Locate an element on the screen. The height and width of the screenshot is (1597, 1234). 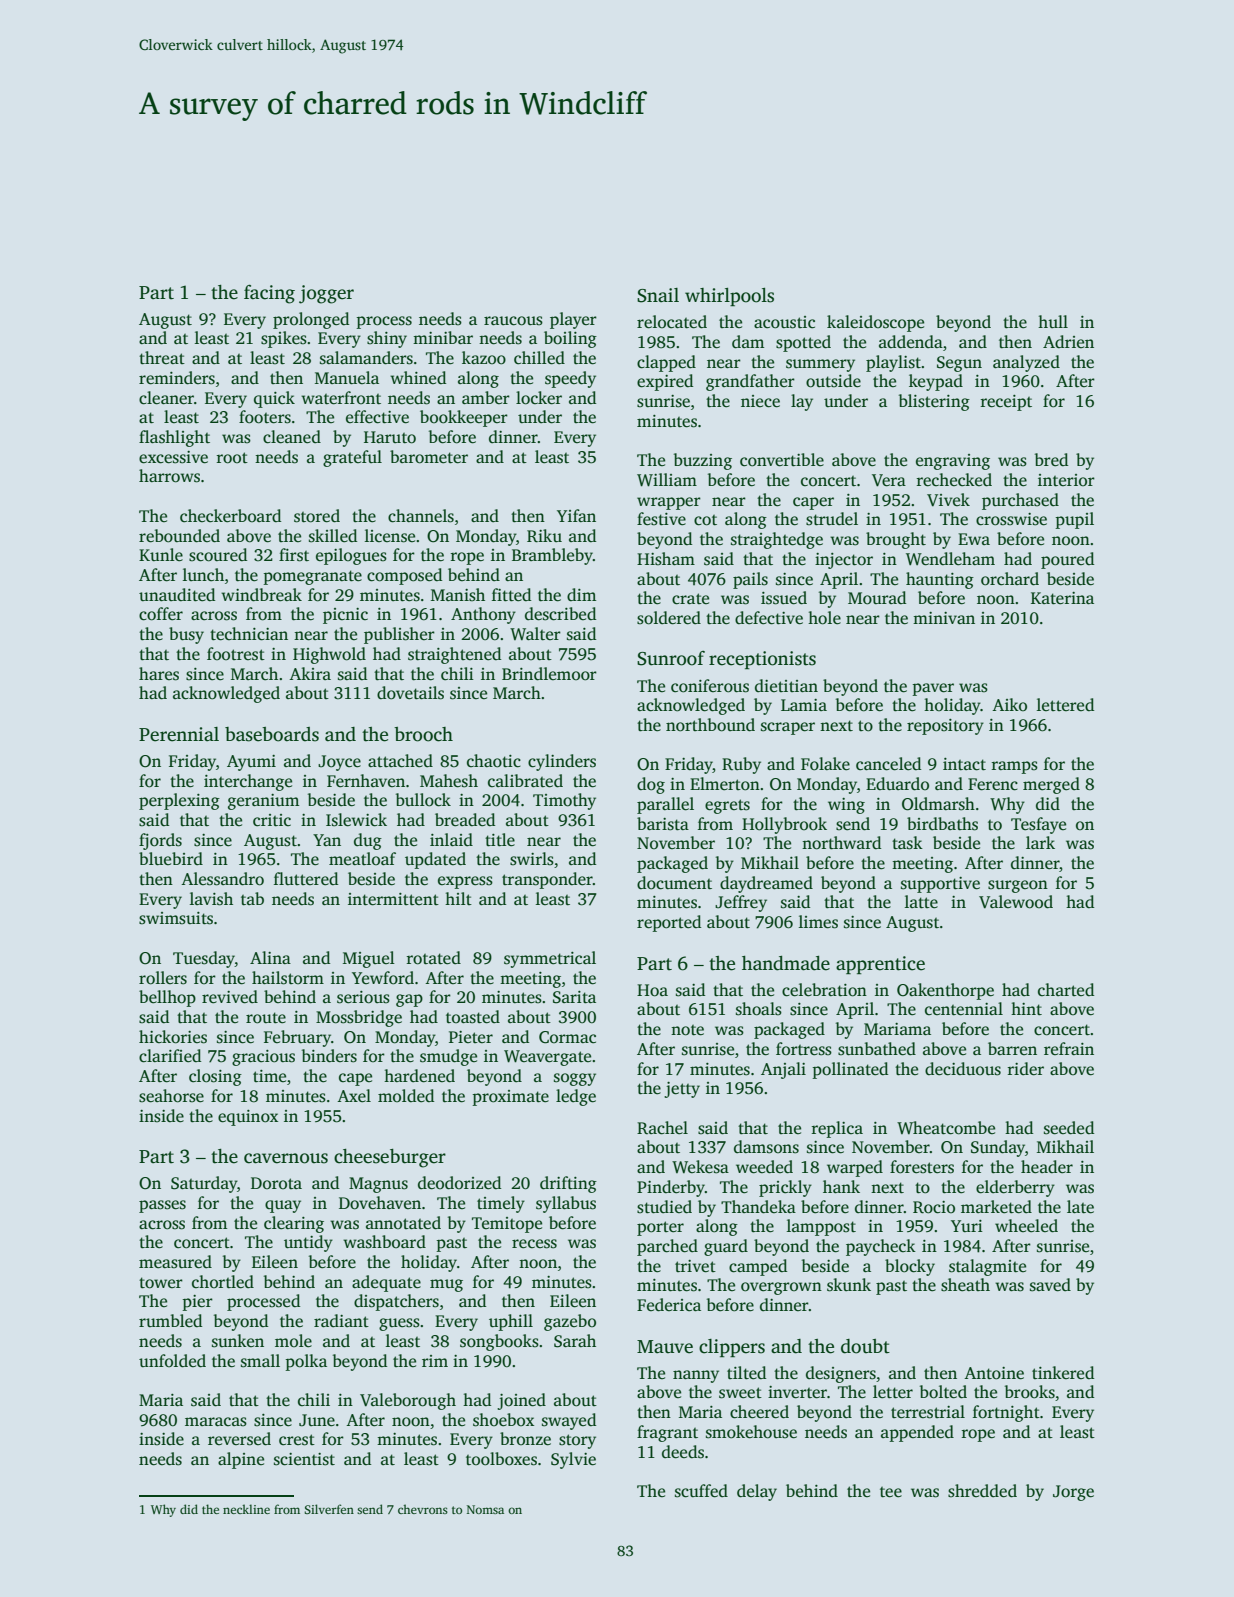
cylinders is located at coordinates (562, 762).
